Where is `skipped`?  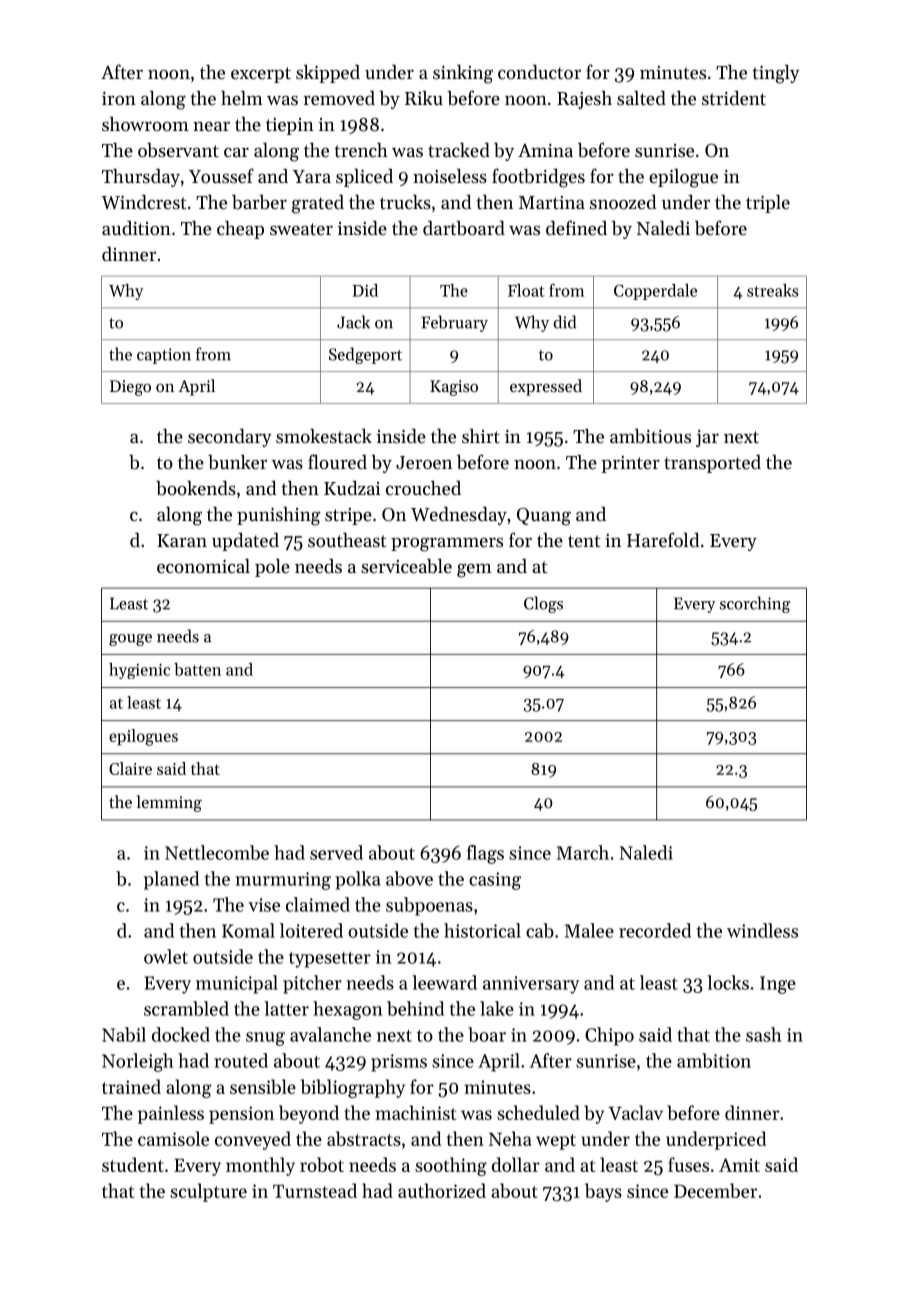 skipped is located at coordinates (328, 74).
